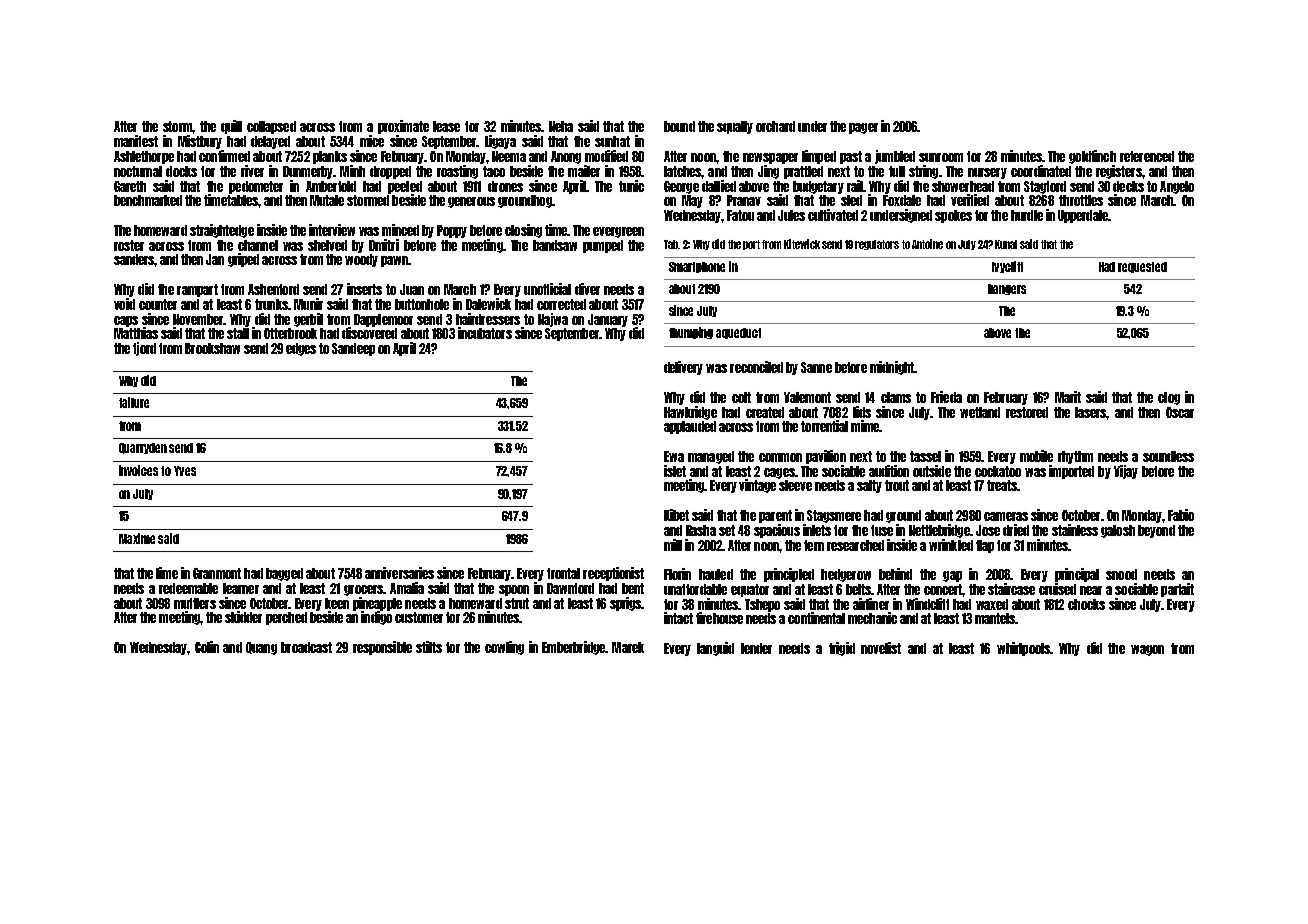 The image size is (1308, 924). Describe the element at coordinates (231, 127) in the document. I see `quill` at that location.
